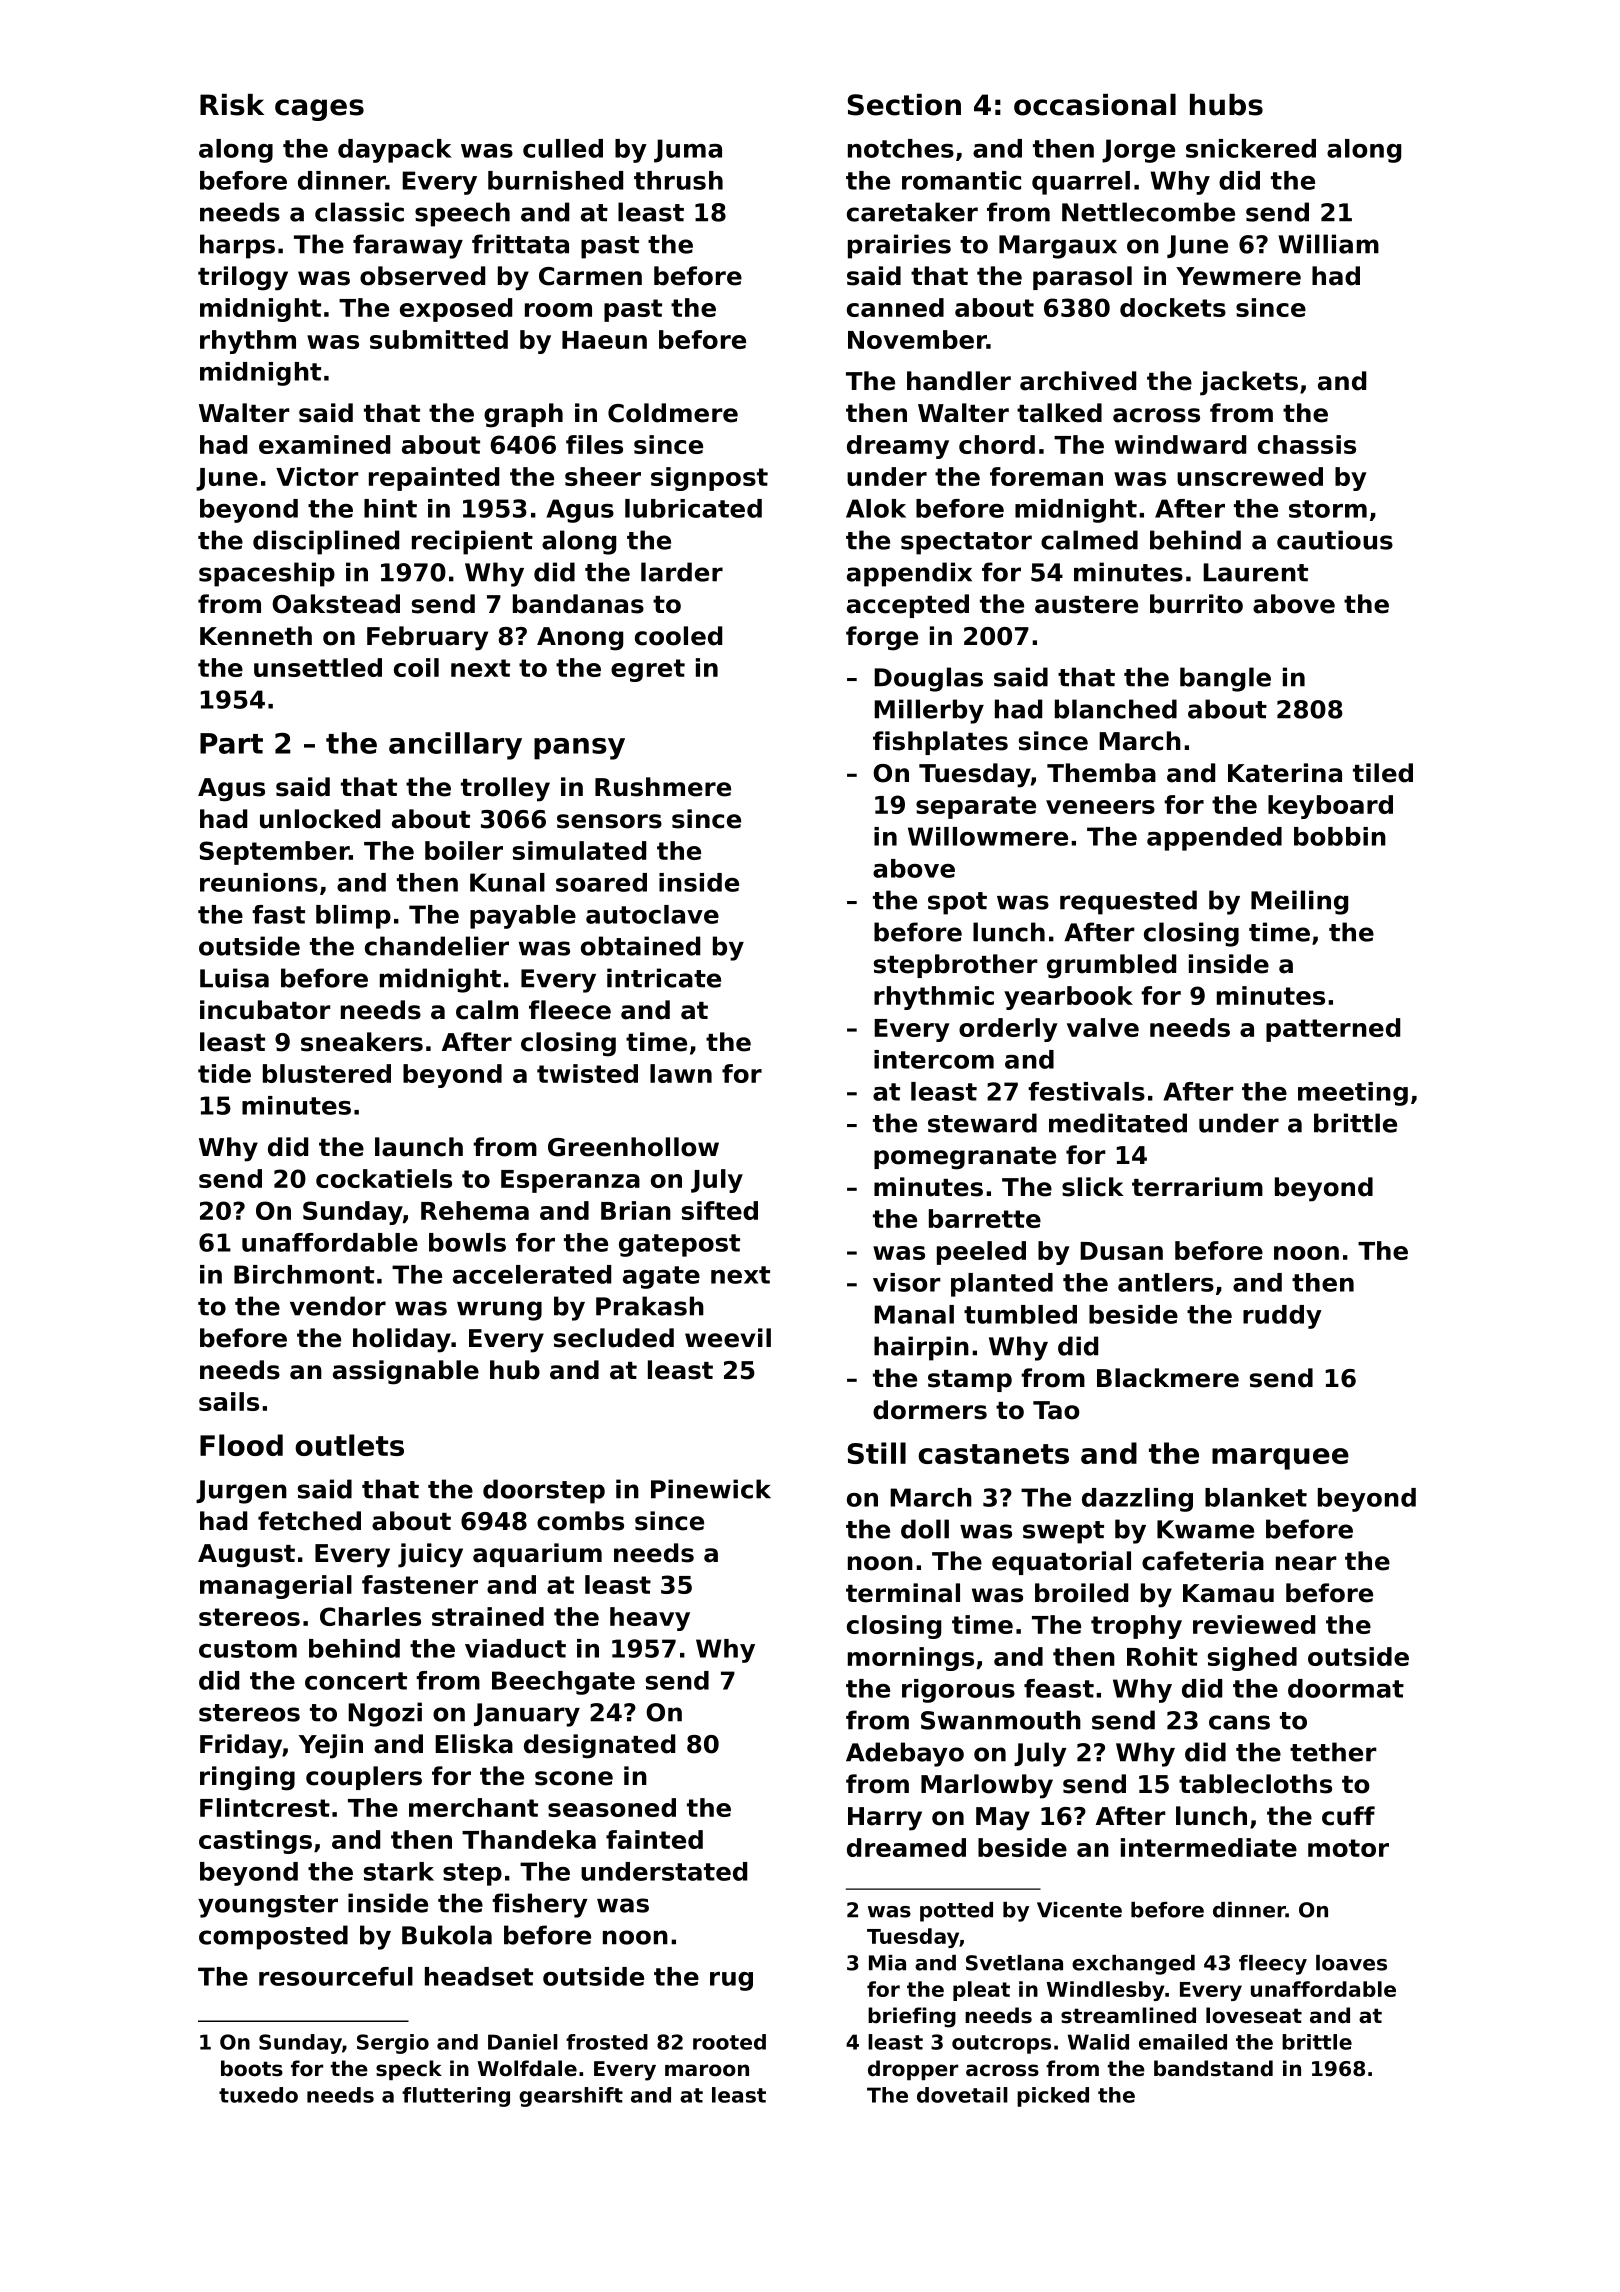 The height and width of the screenshot is (2292, 1620). I want to click on burrito, so click(1196, 604).
